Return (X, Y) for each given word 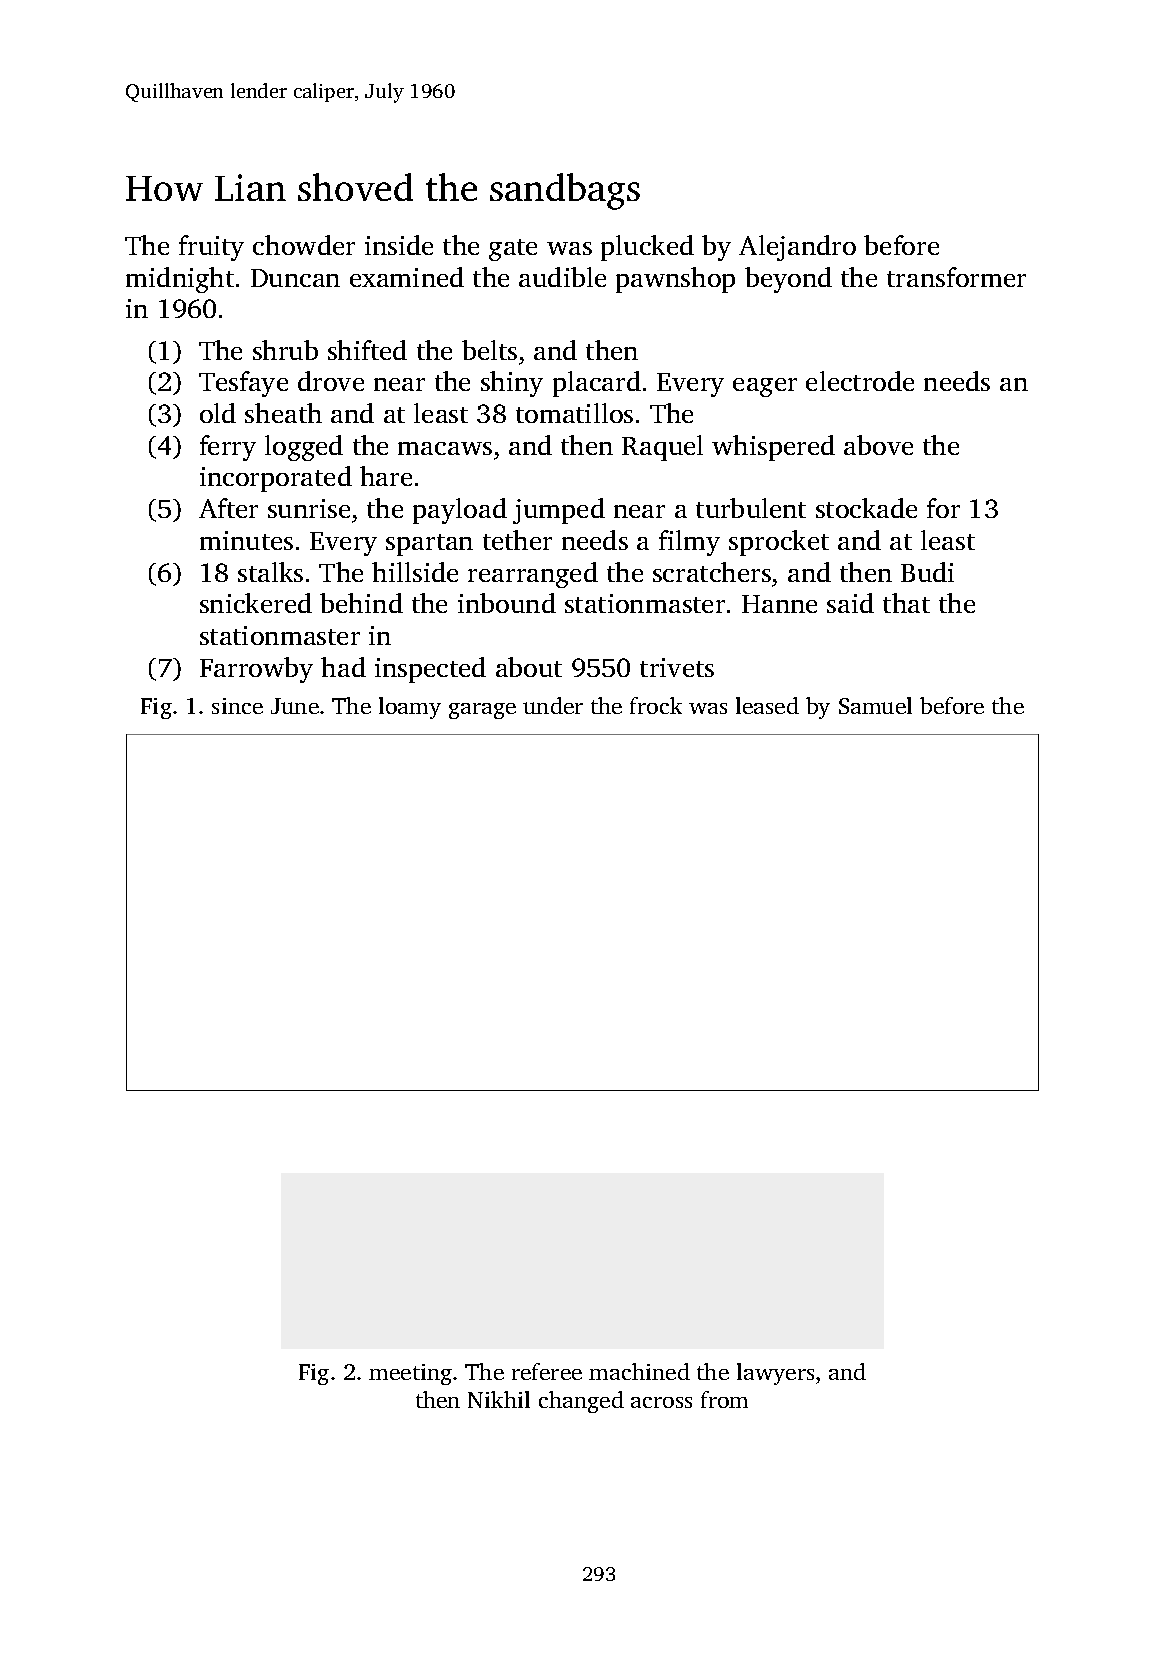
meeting (410, 1374)
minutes (246, 540)
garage (482, 711)
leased (767, 705)
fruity (211, 248)
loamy (410, 708)
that (906, 603)
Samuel (875, 705)
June (295, 706)
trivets (677, 667)
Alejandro (797, 248)
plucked (647, 248)
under (553, 705)
